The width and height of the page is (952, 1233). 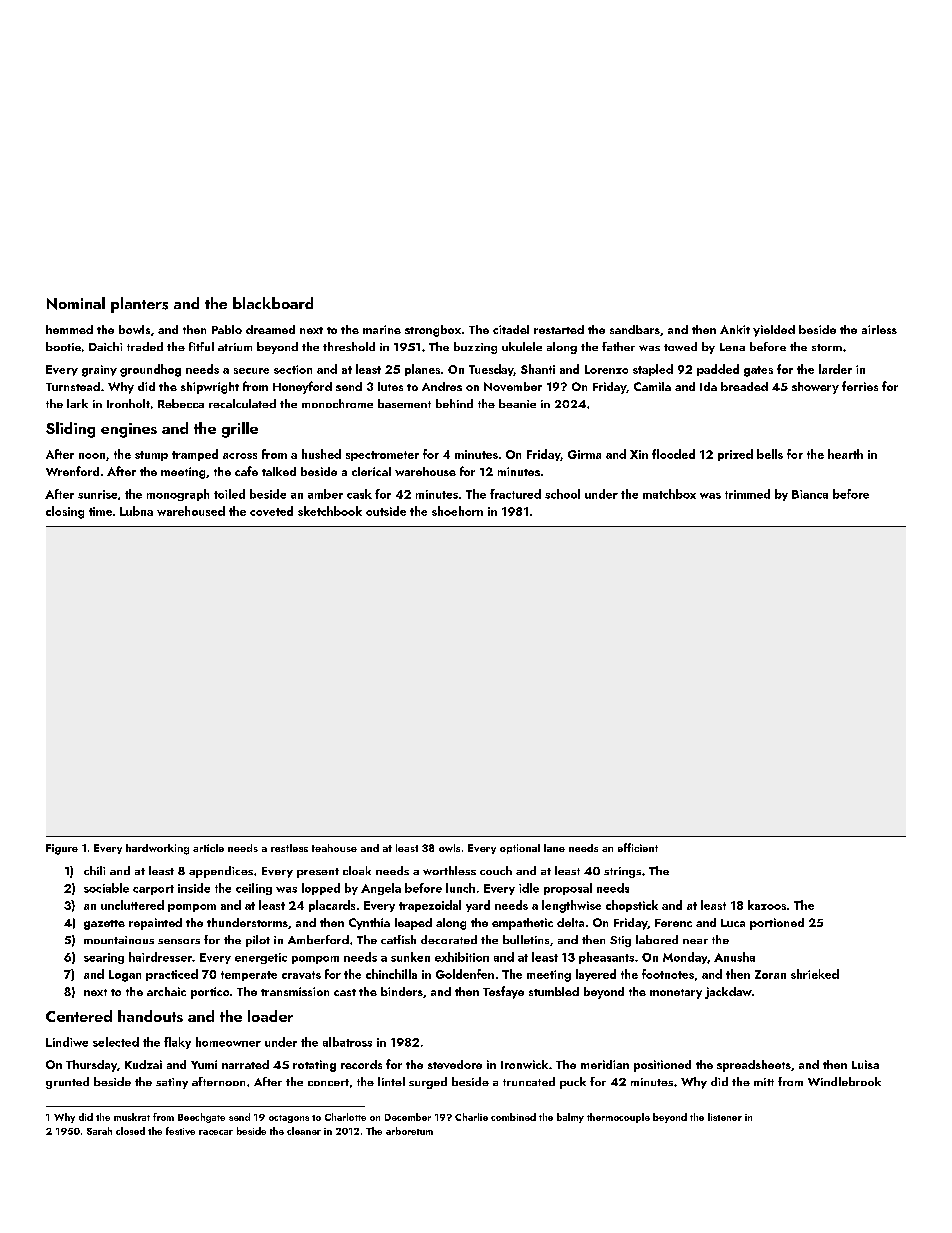 I want to click on Sarah, so click(x=99, y=1131).
